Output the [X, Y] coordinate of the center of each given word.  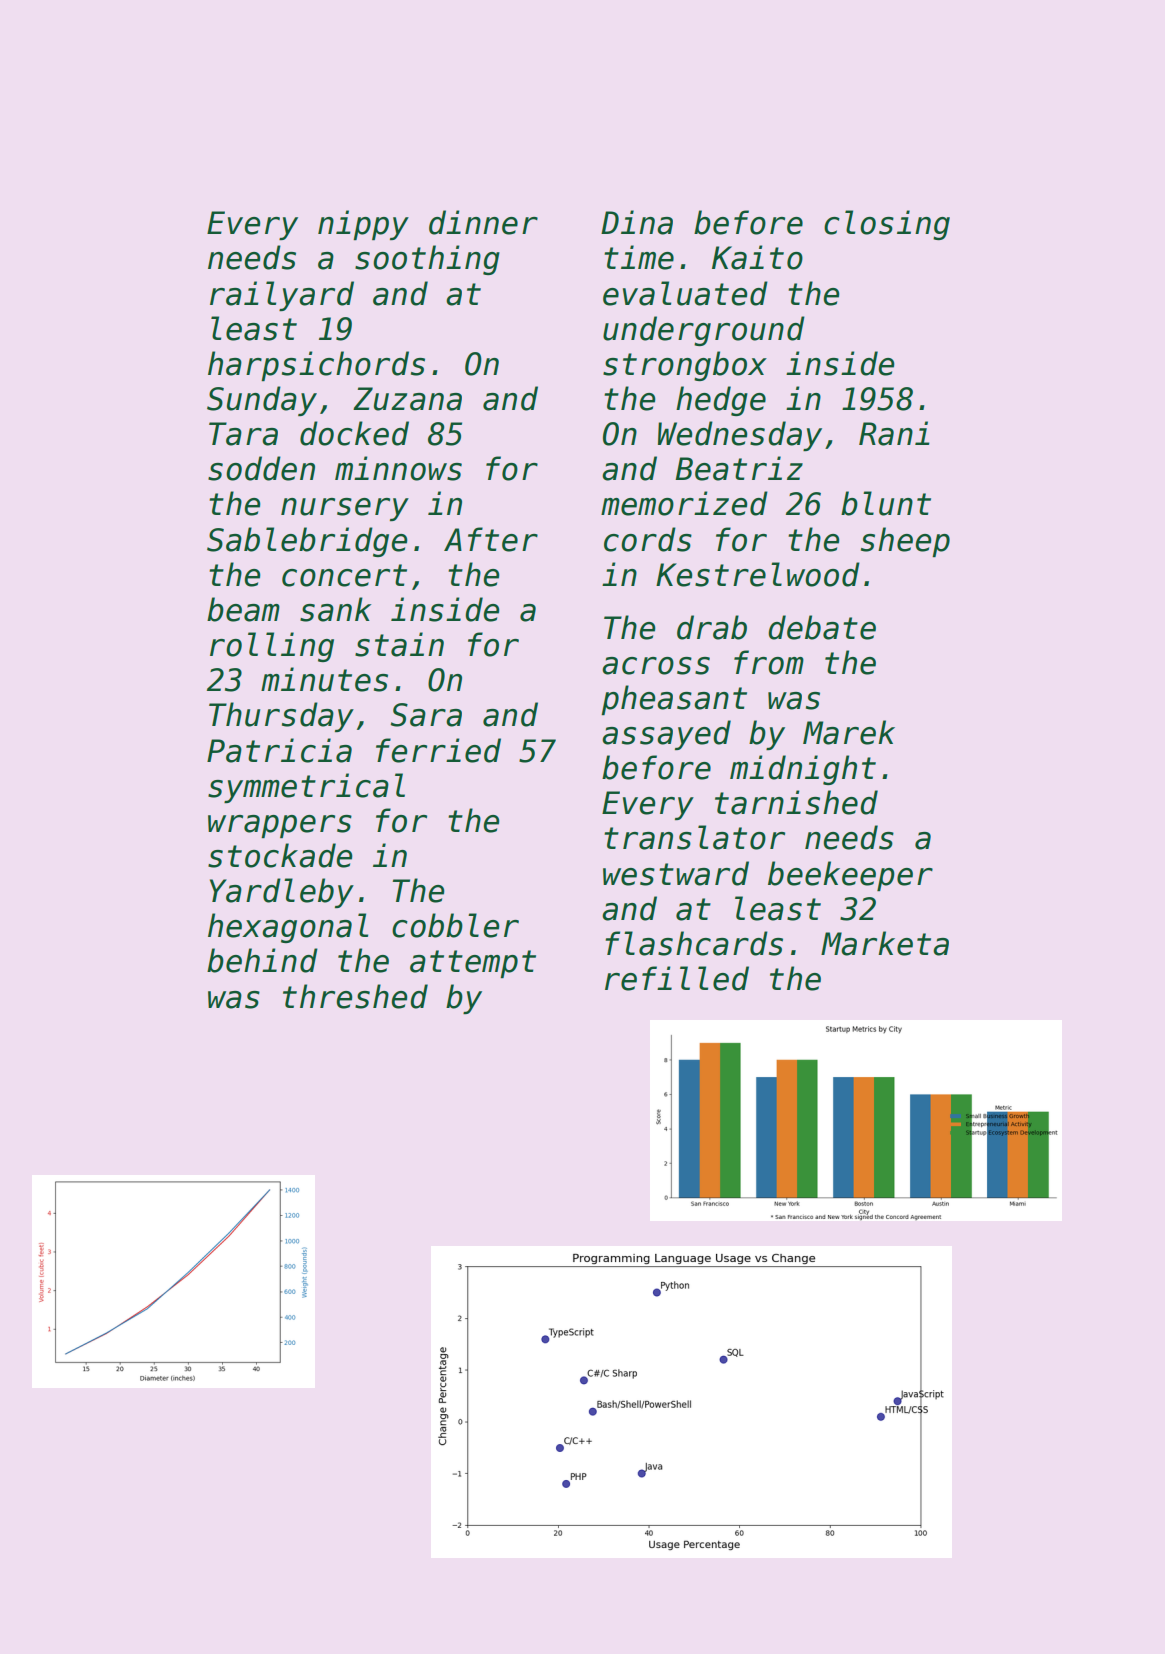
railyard [282, 296]
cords [648, 539]
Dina [637, 222]
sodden [261, 468]
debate [822, 627]
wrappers [280, 826]
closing [887, 225]
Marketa [885, 943]
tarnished [796, 802]
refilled [677, 978]
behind [262, 960]
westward [676, 873]
